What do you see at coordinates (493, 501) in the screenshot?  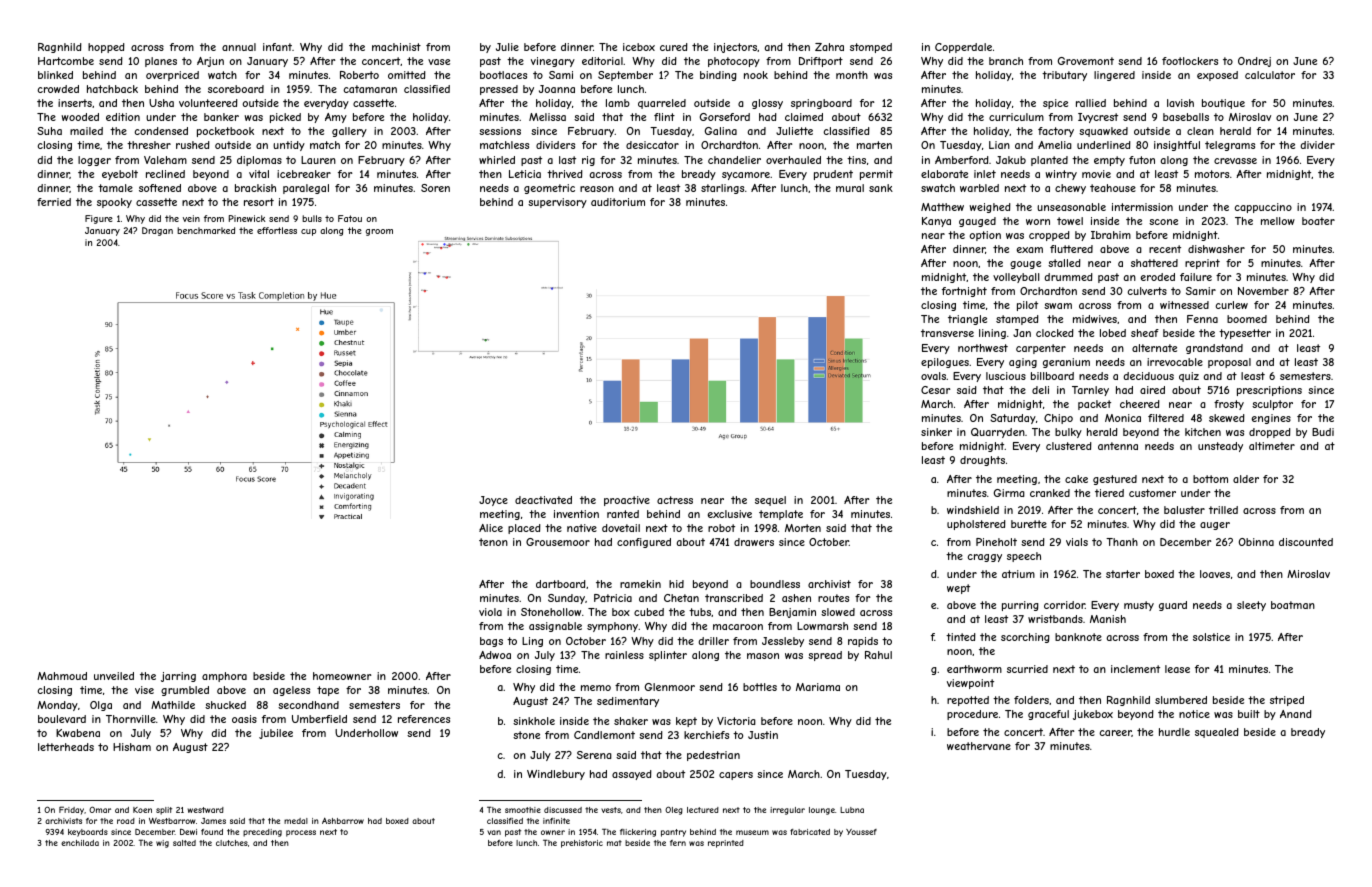 I see `Joyce` at bounding box center [493, 501].
